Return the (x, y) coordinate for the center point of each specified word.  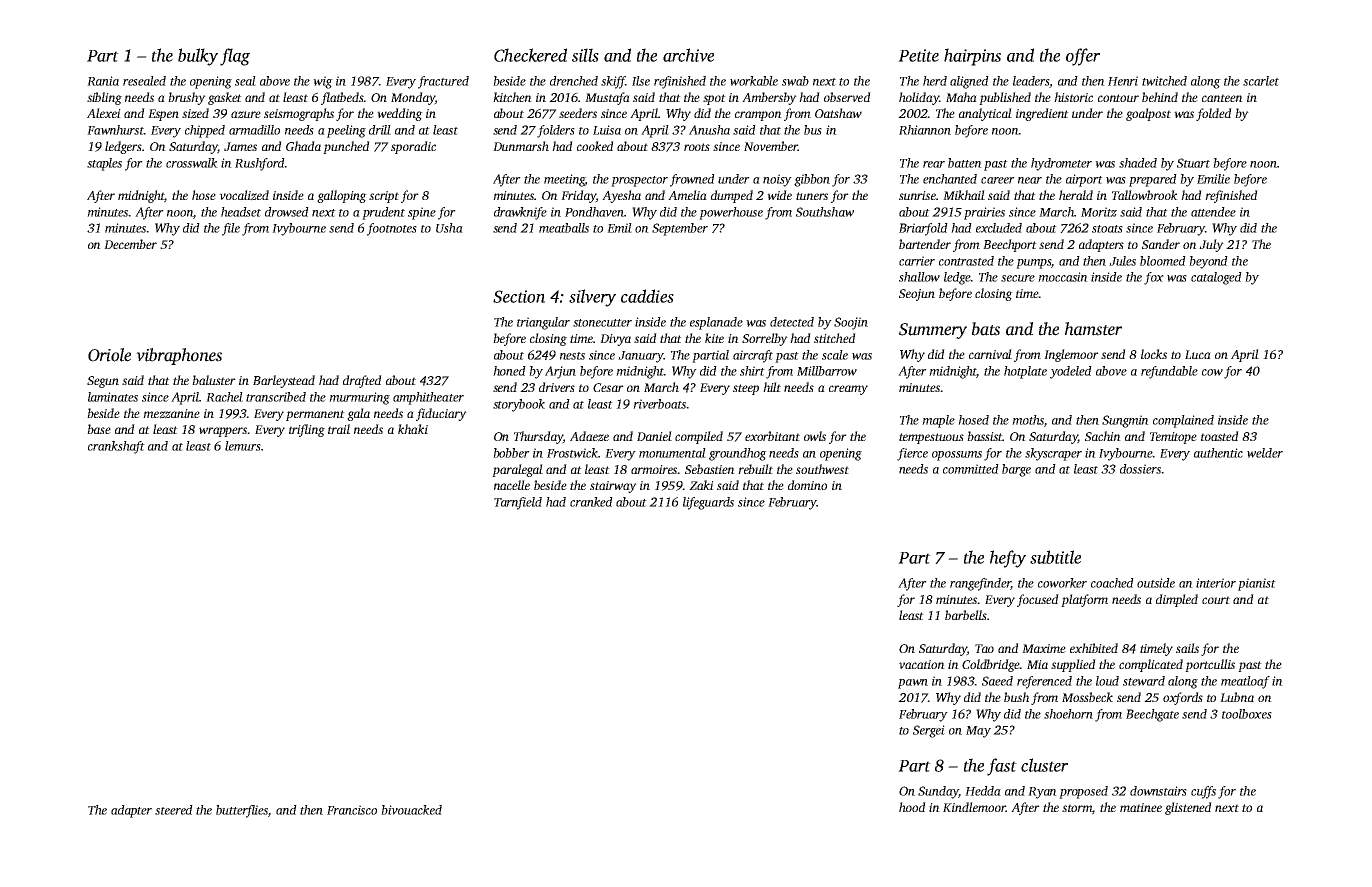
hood (912, 807)
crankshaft (116, 447)
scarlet (1261, 81)
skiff (613, 82)
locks (1154, 354)
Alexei (104, 113)
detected (792, 322)
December (130, 244)
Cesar (608, 387)
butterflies (242, 811)
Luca (1198, 354)
